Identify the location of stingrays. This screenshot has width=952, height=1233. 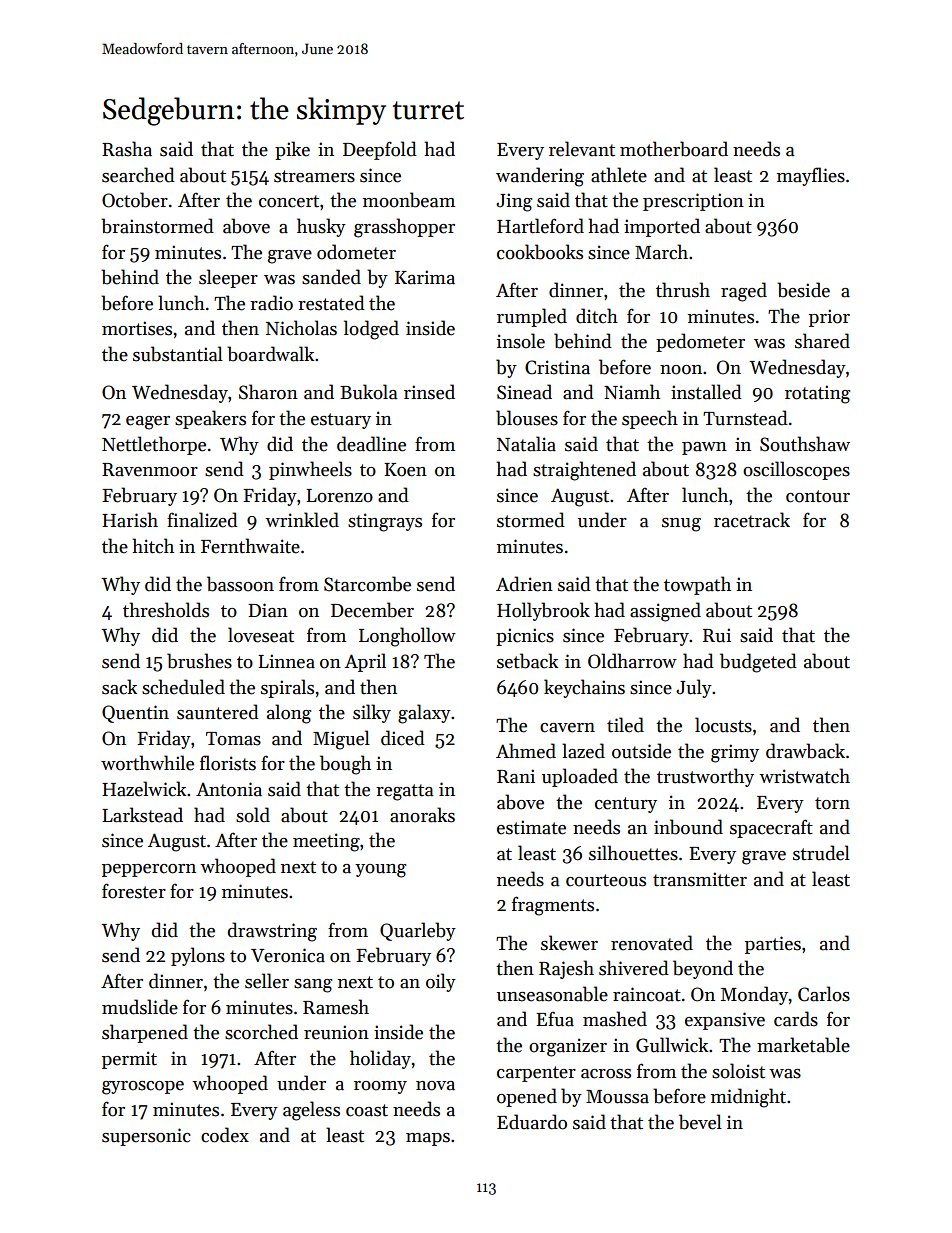
(385, 522).
